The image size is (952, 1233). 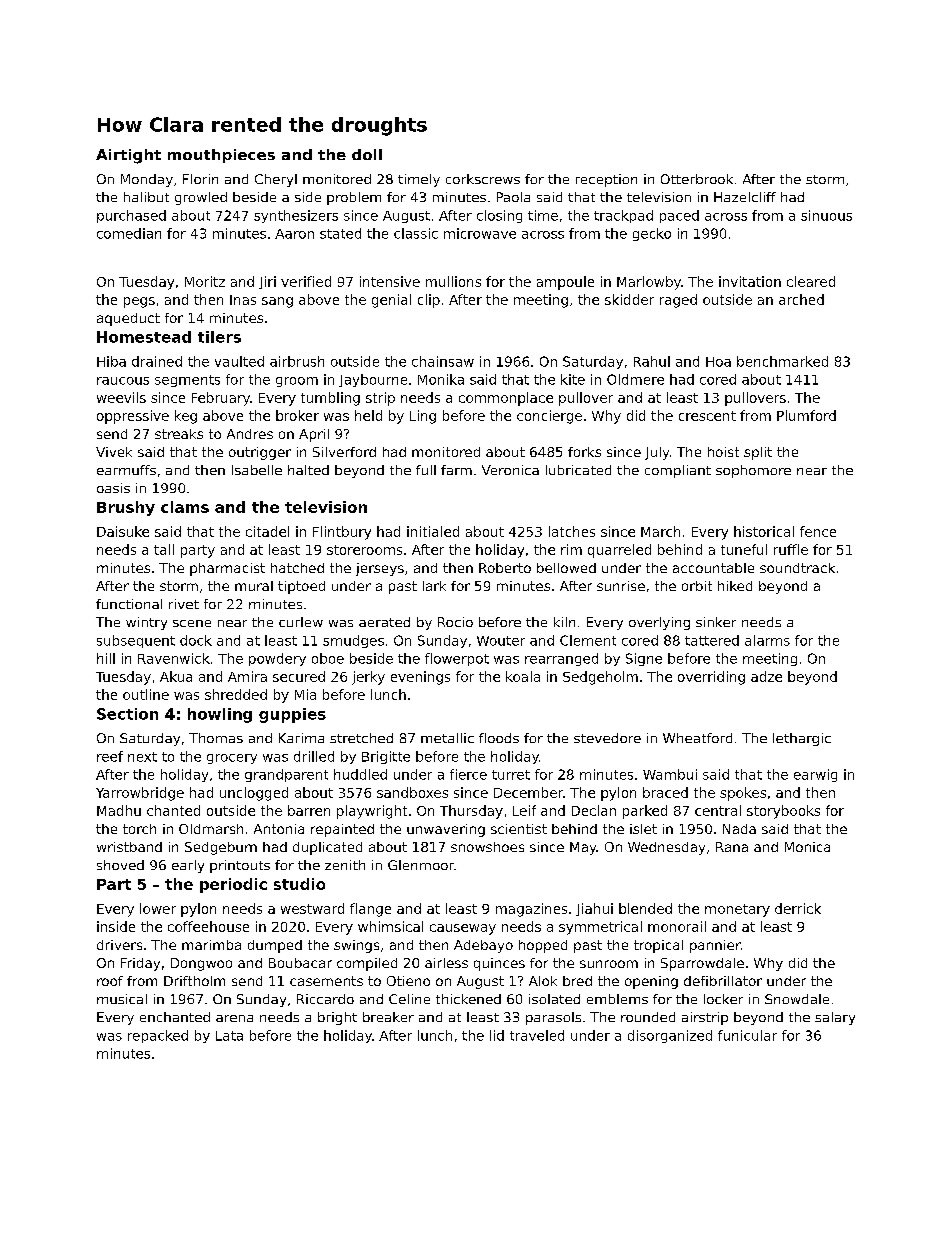 I want to click on repacked, so click(x=158, y=1036).
